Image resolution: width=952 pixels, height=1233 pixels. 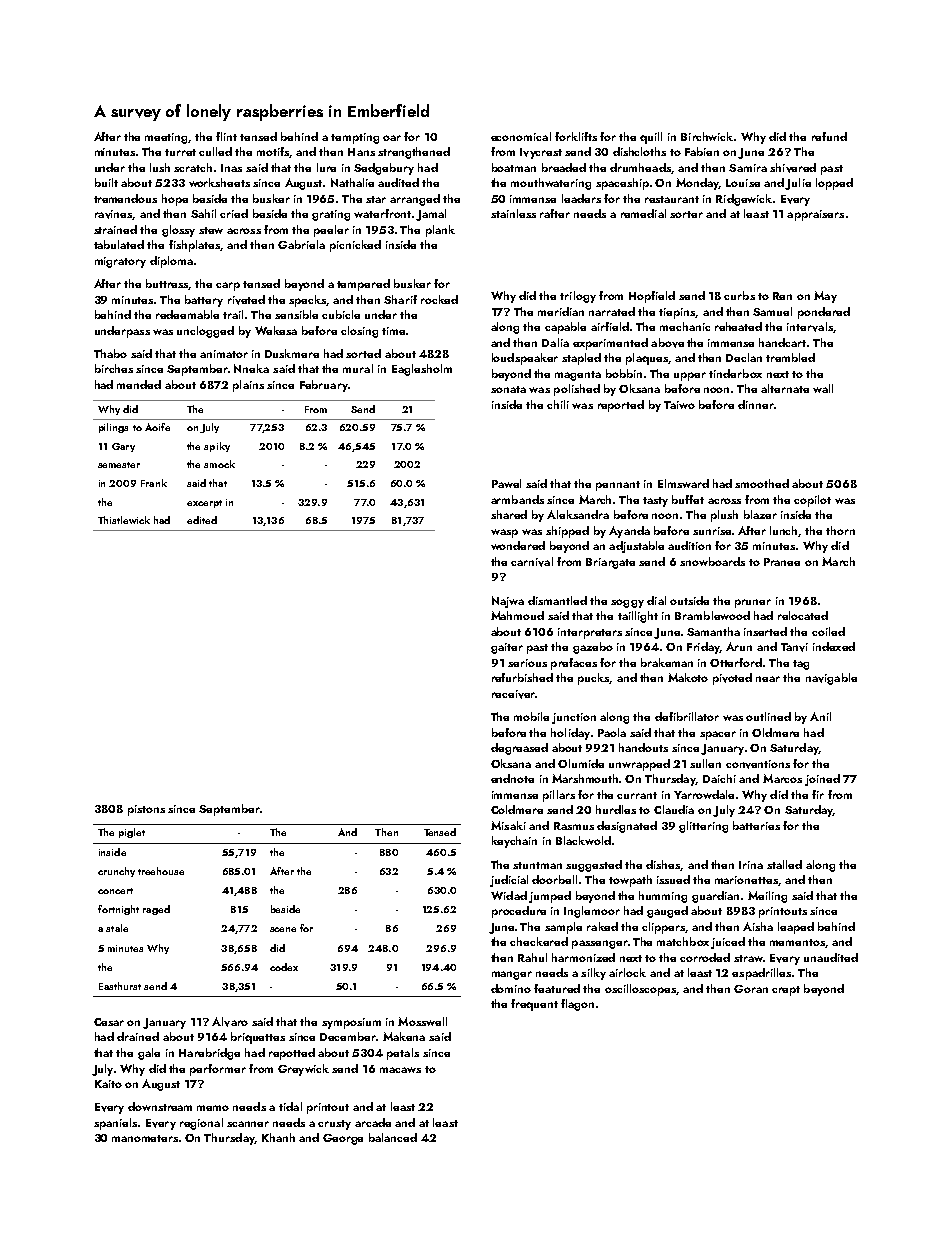 I want to click on thorn, so click(x=840, y=530).
